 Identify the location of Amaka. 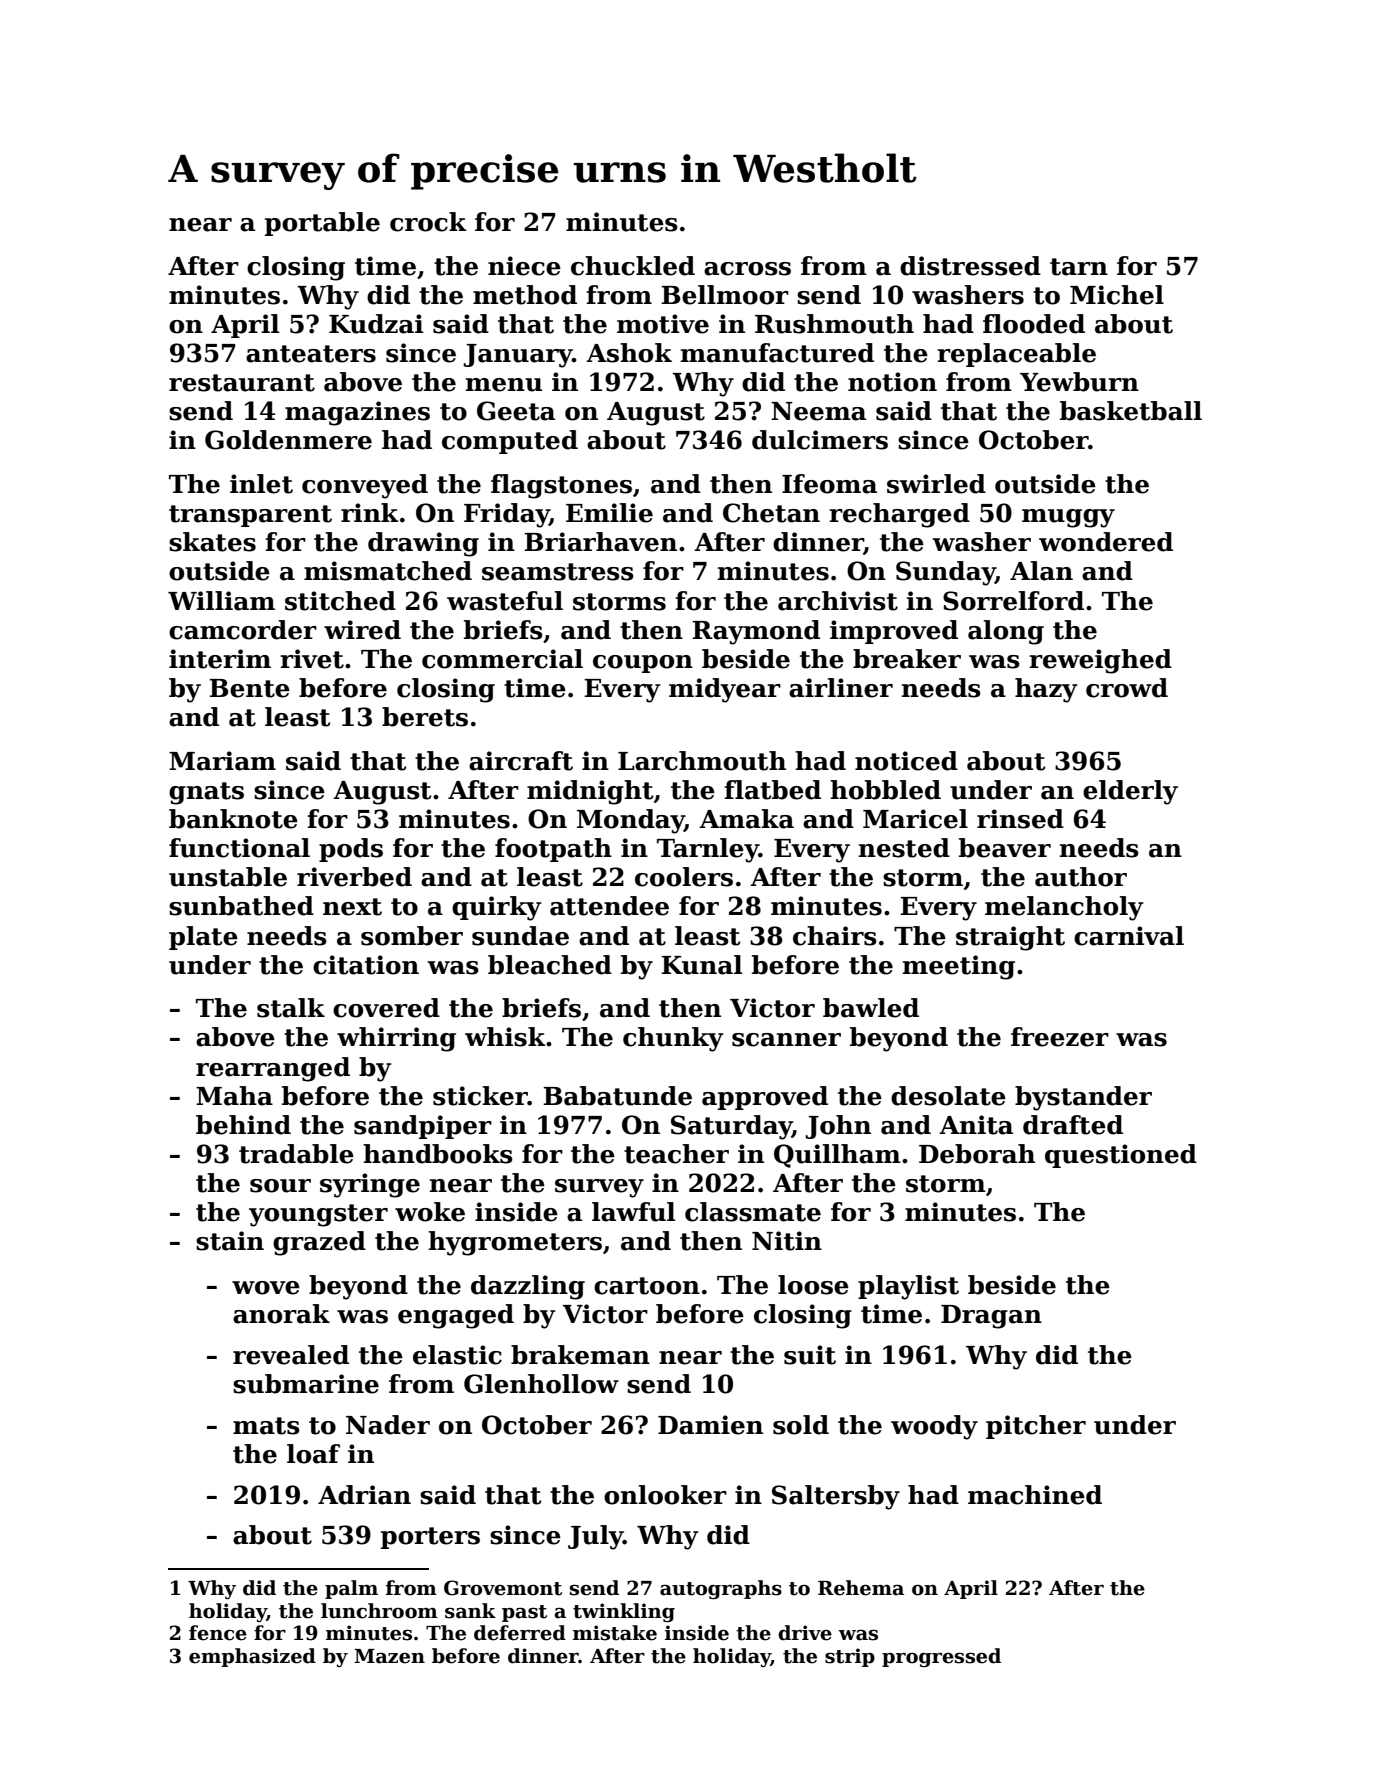
(746, 819).
